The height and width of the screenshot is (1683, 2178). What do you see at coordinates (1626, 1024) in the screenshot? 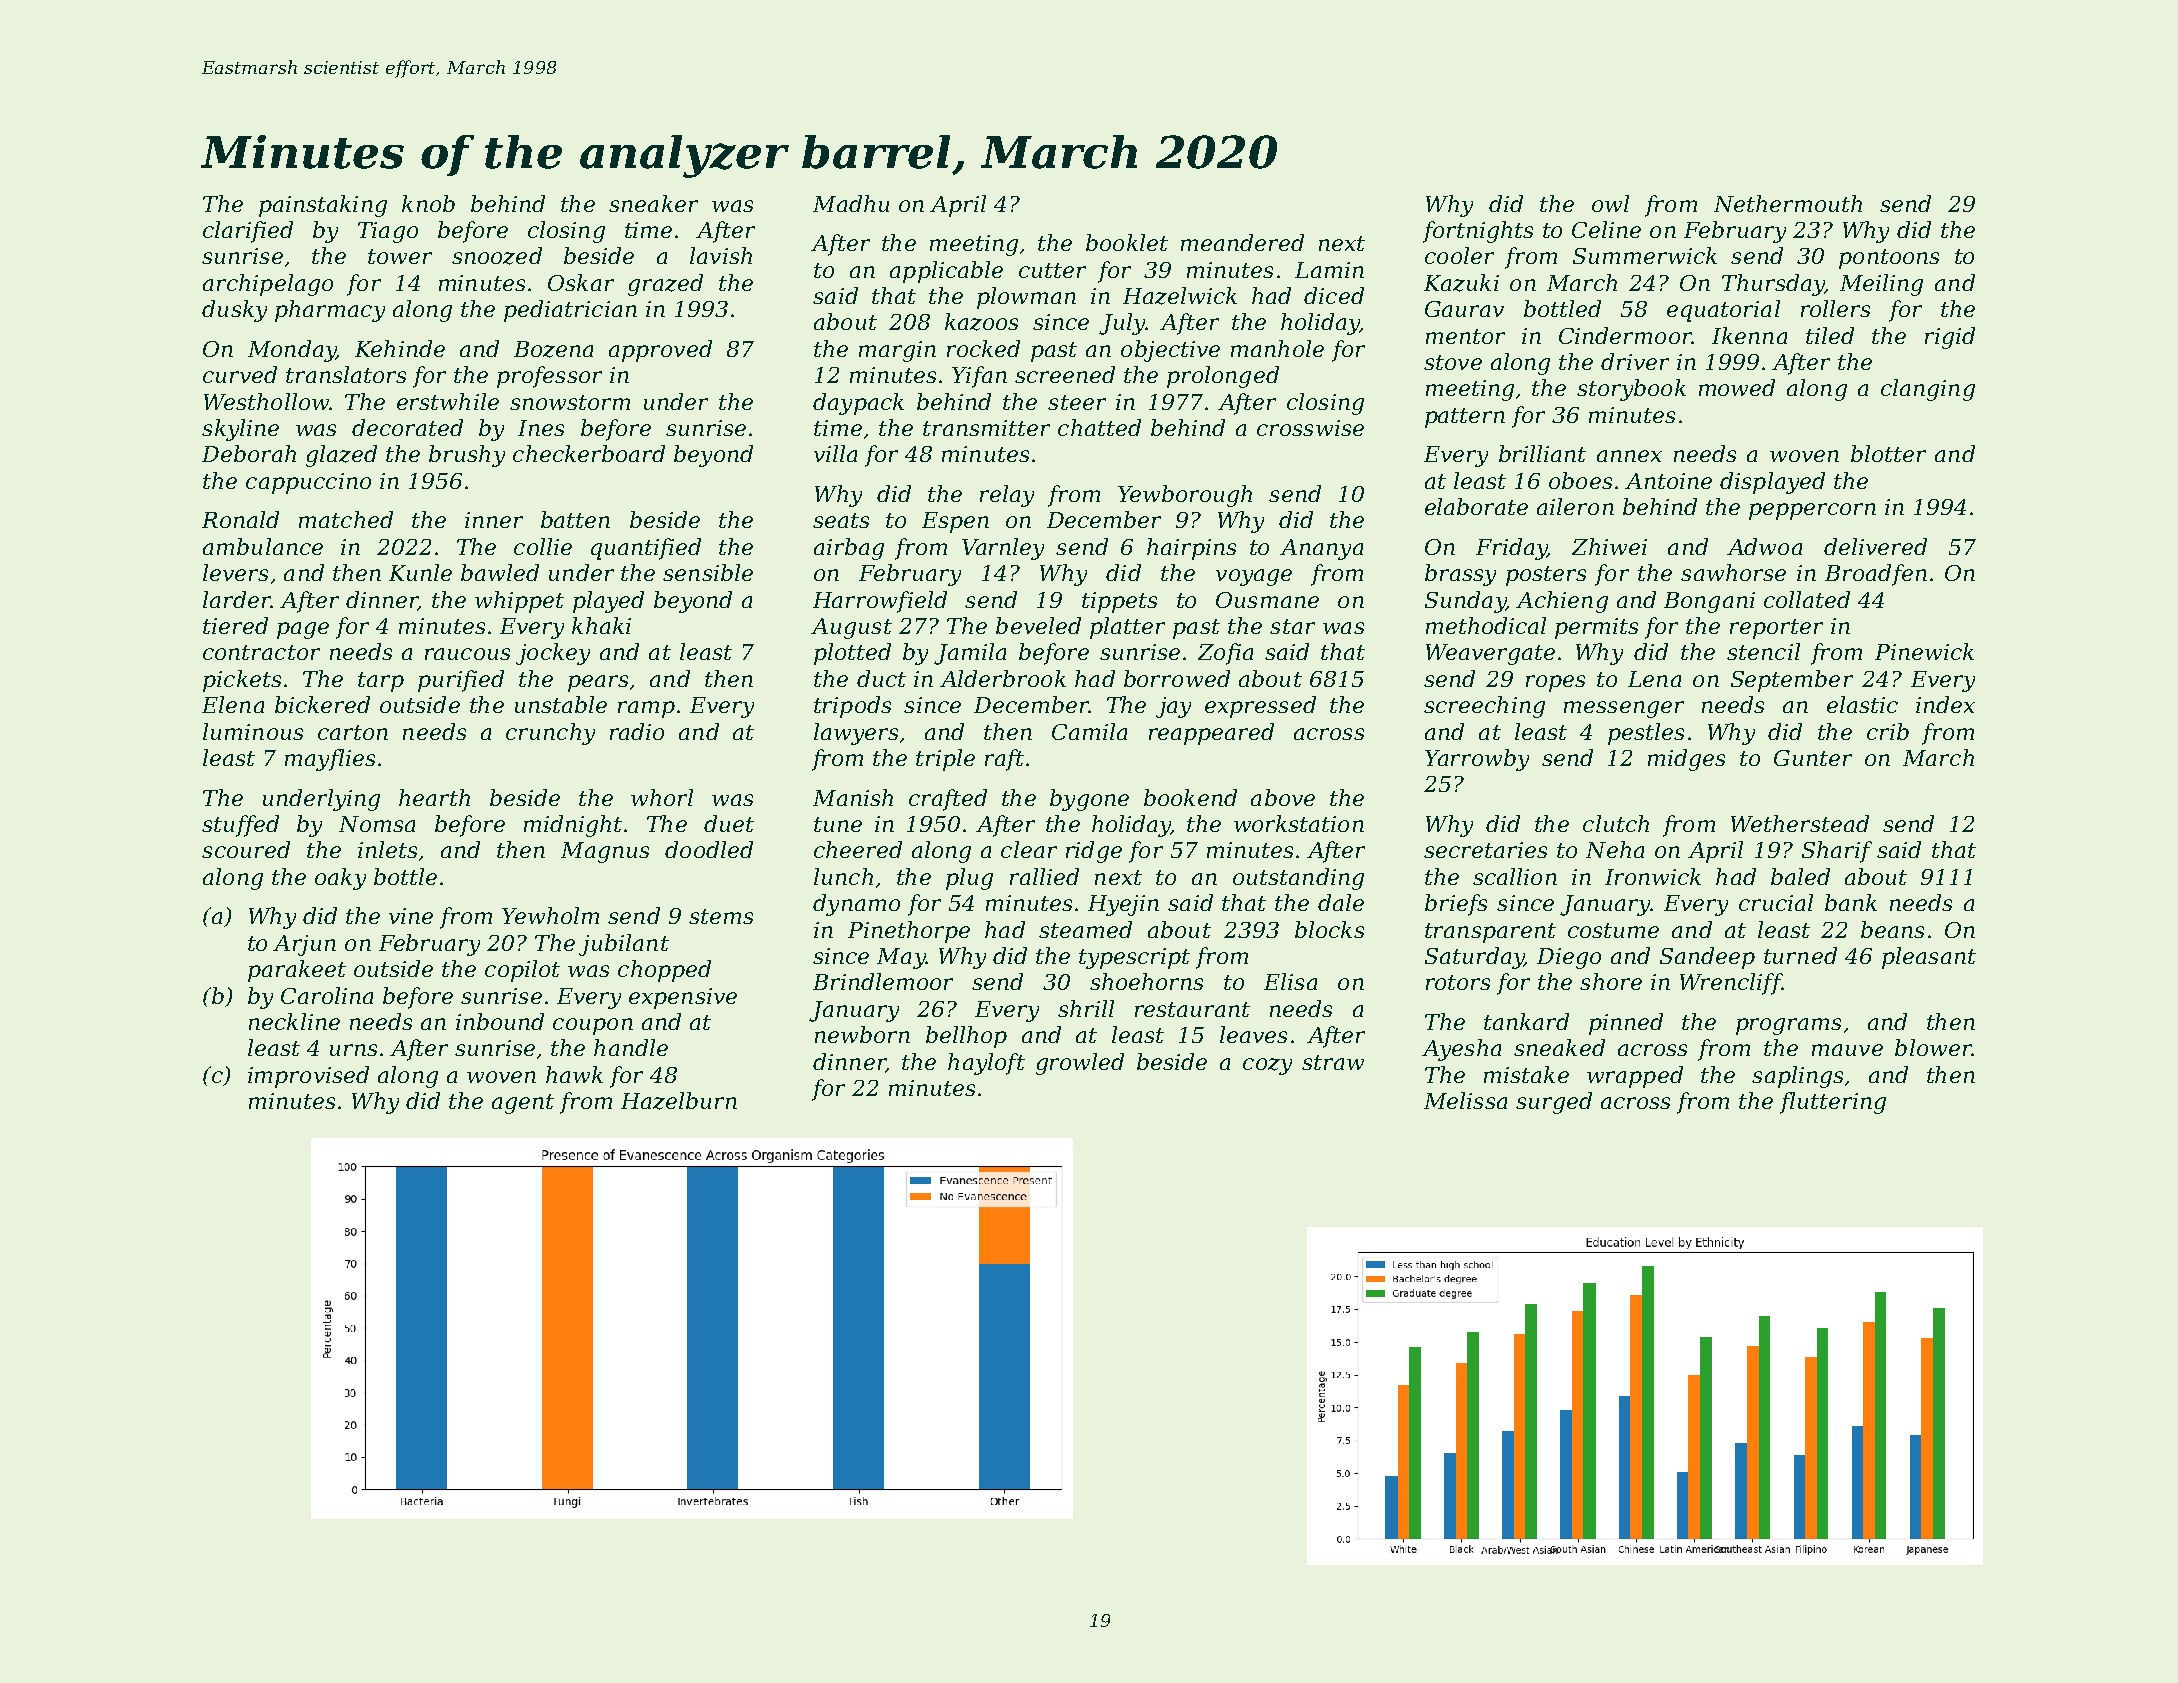
I see `pinned` at bounding box center [1626, 1024].
